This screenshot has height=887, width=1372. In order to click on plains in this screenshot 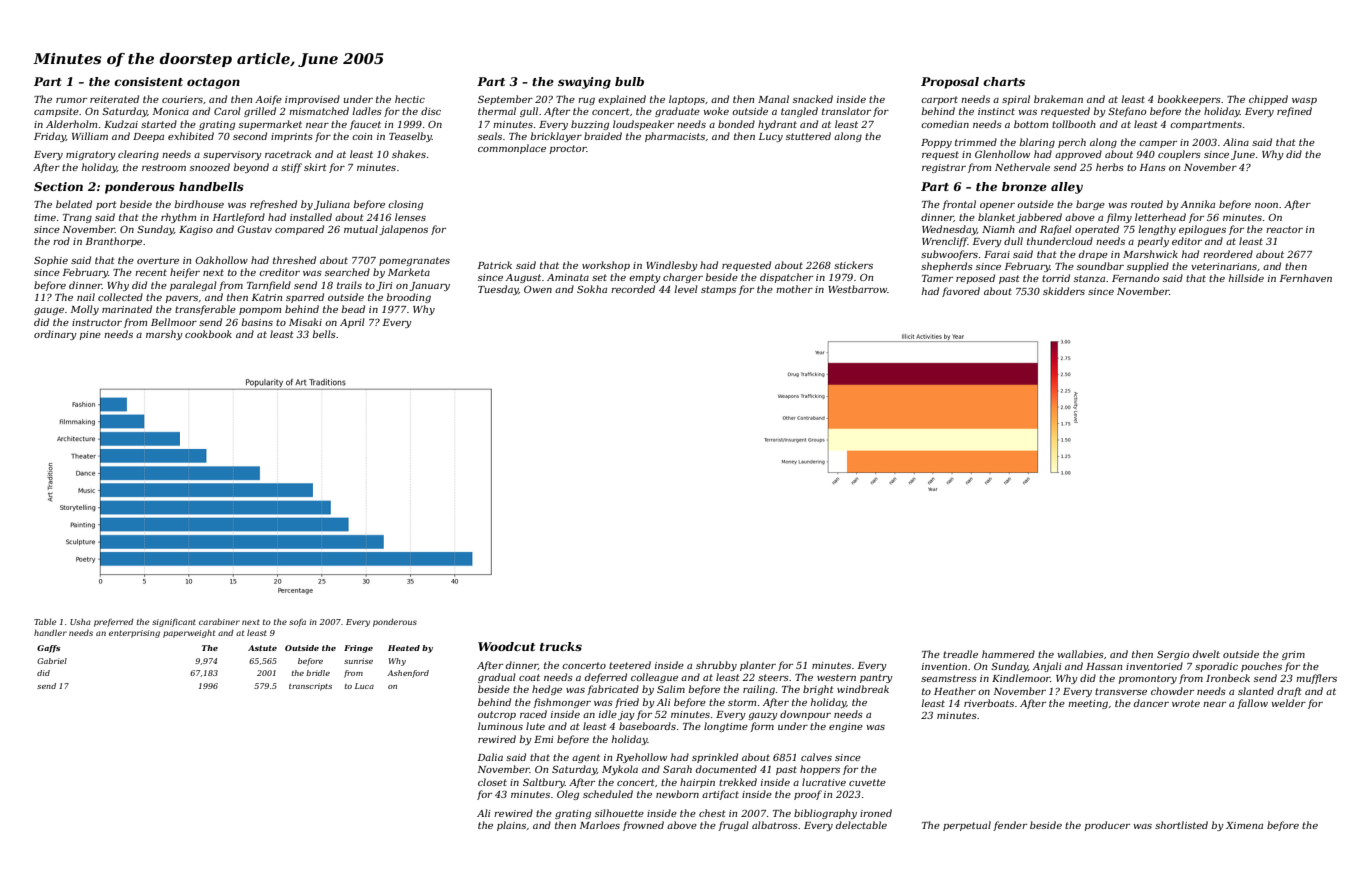, I will do `click(511, 826)`.
